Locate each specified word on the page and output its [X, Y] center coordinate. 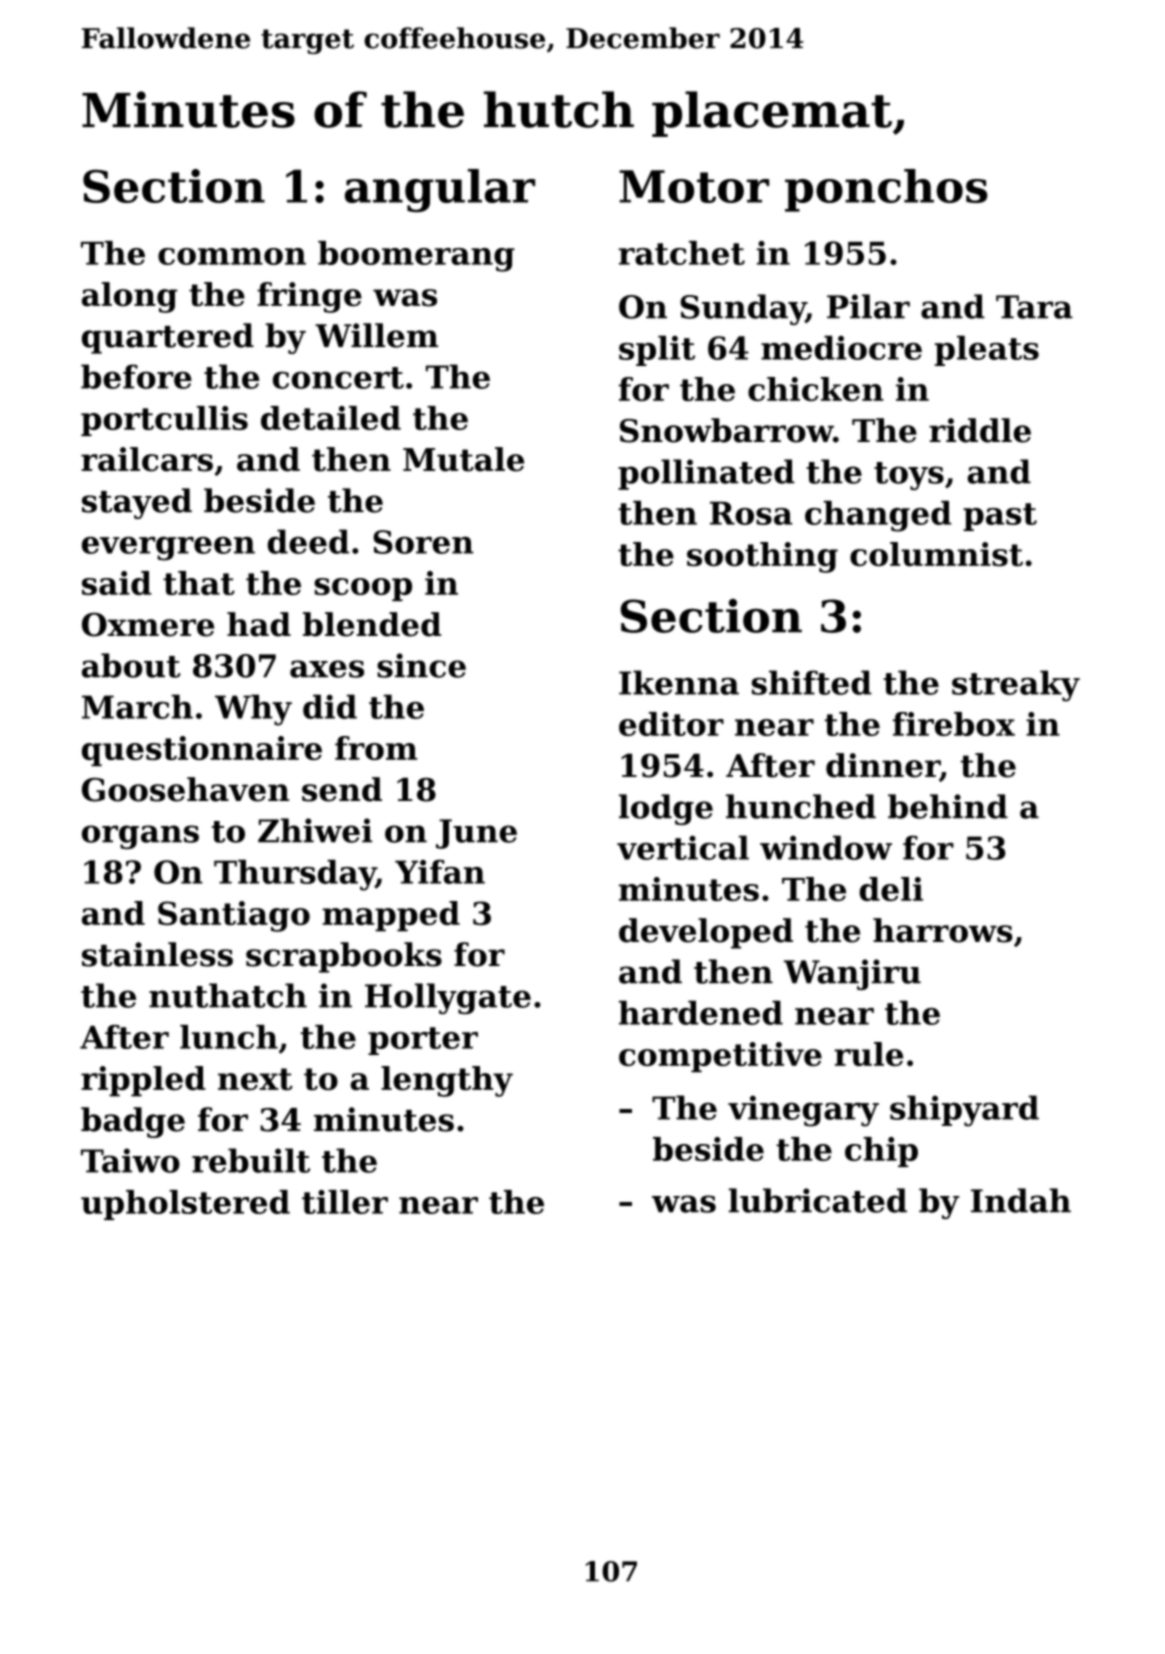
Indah [1021, 1200]
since [421, 665]
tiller [345, 1202]
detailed [331, 418]
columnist [936, 554]
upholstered [185, 1205]
